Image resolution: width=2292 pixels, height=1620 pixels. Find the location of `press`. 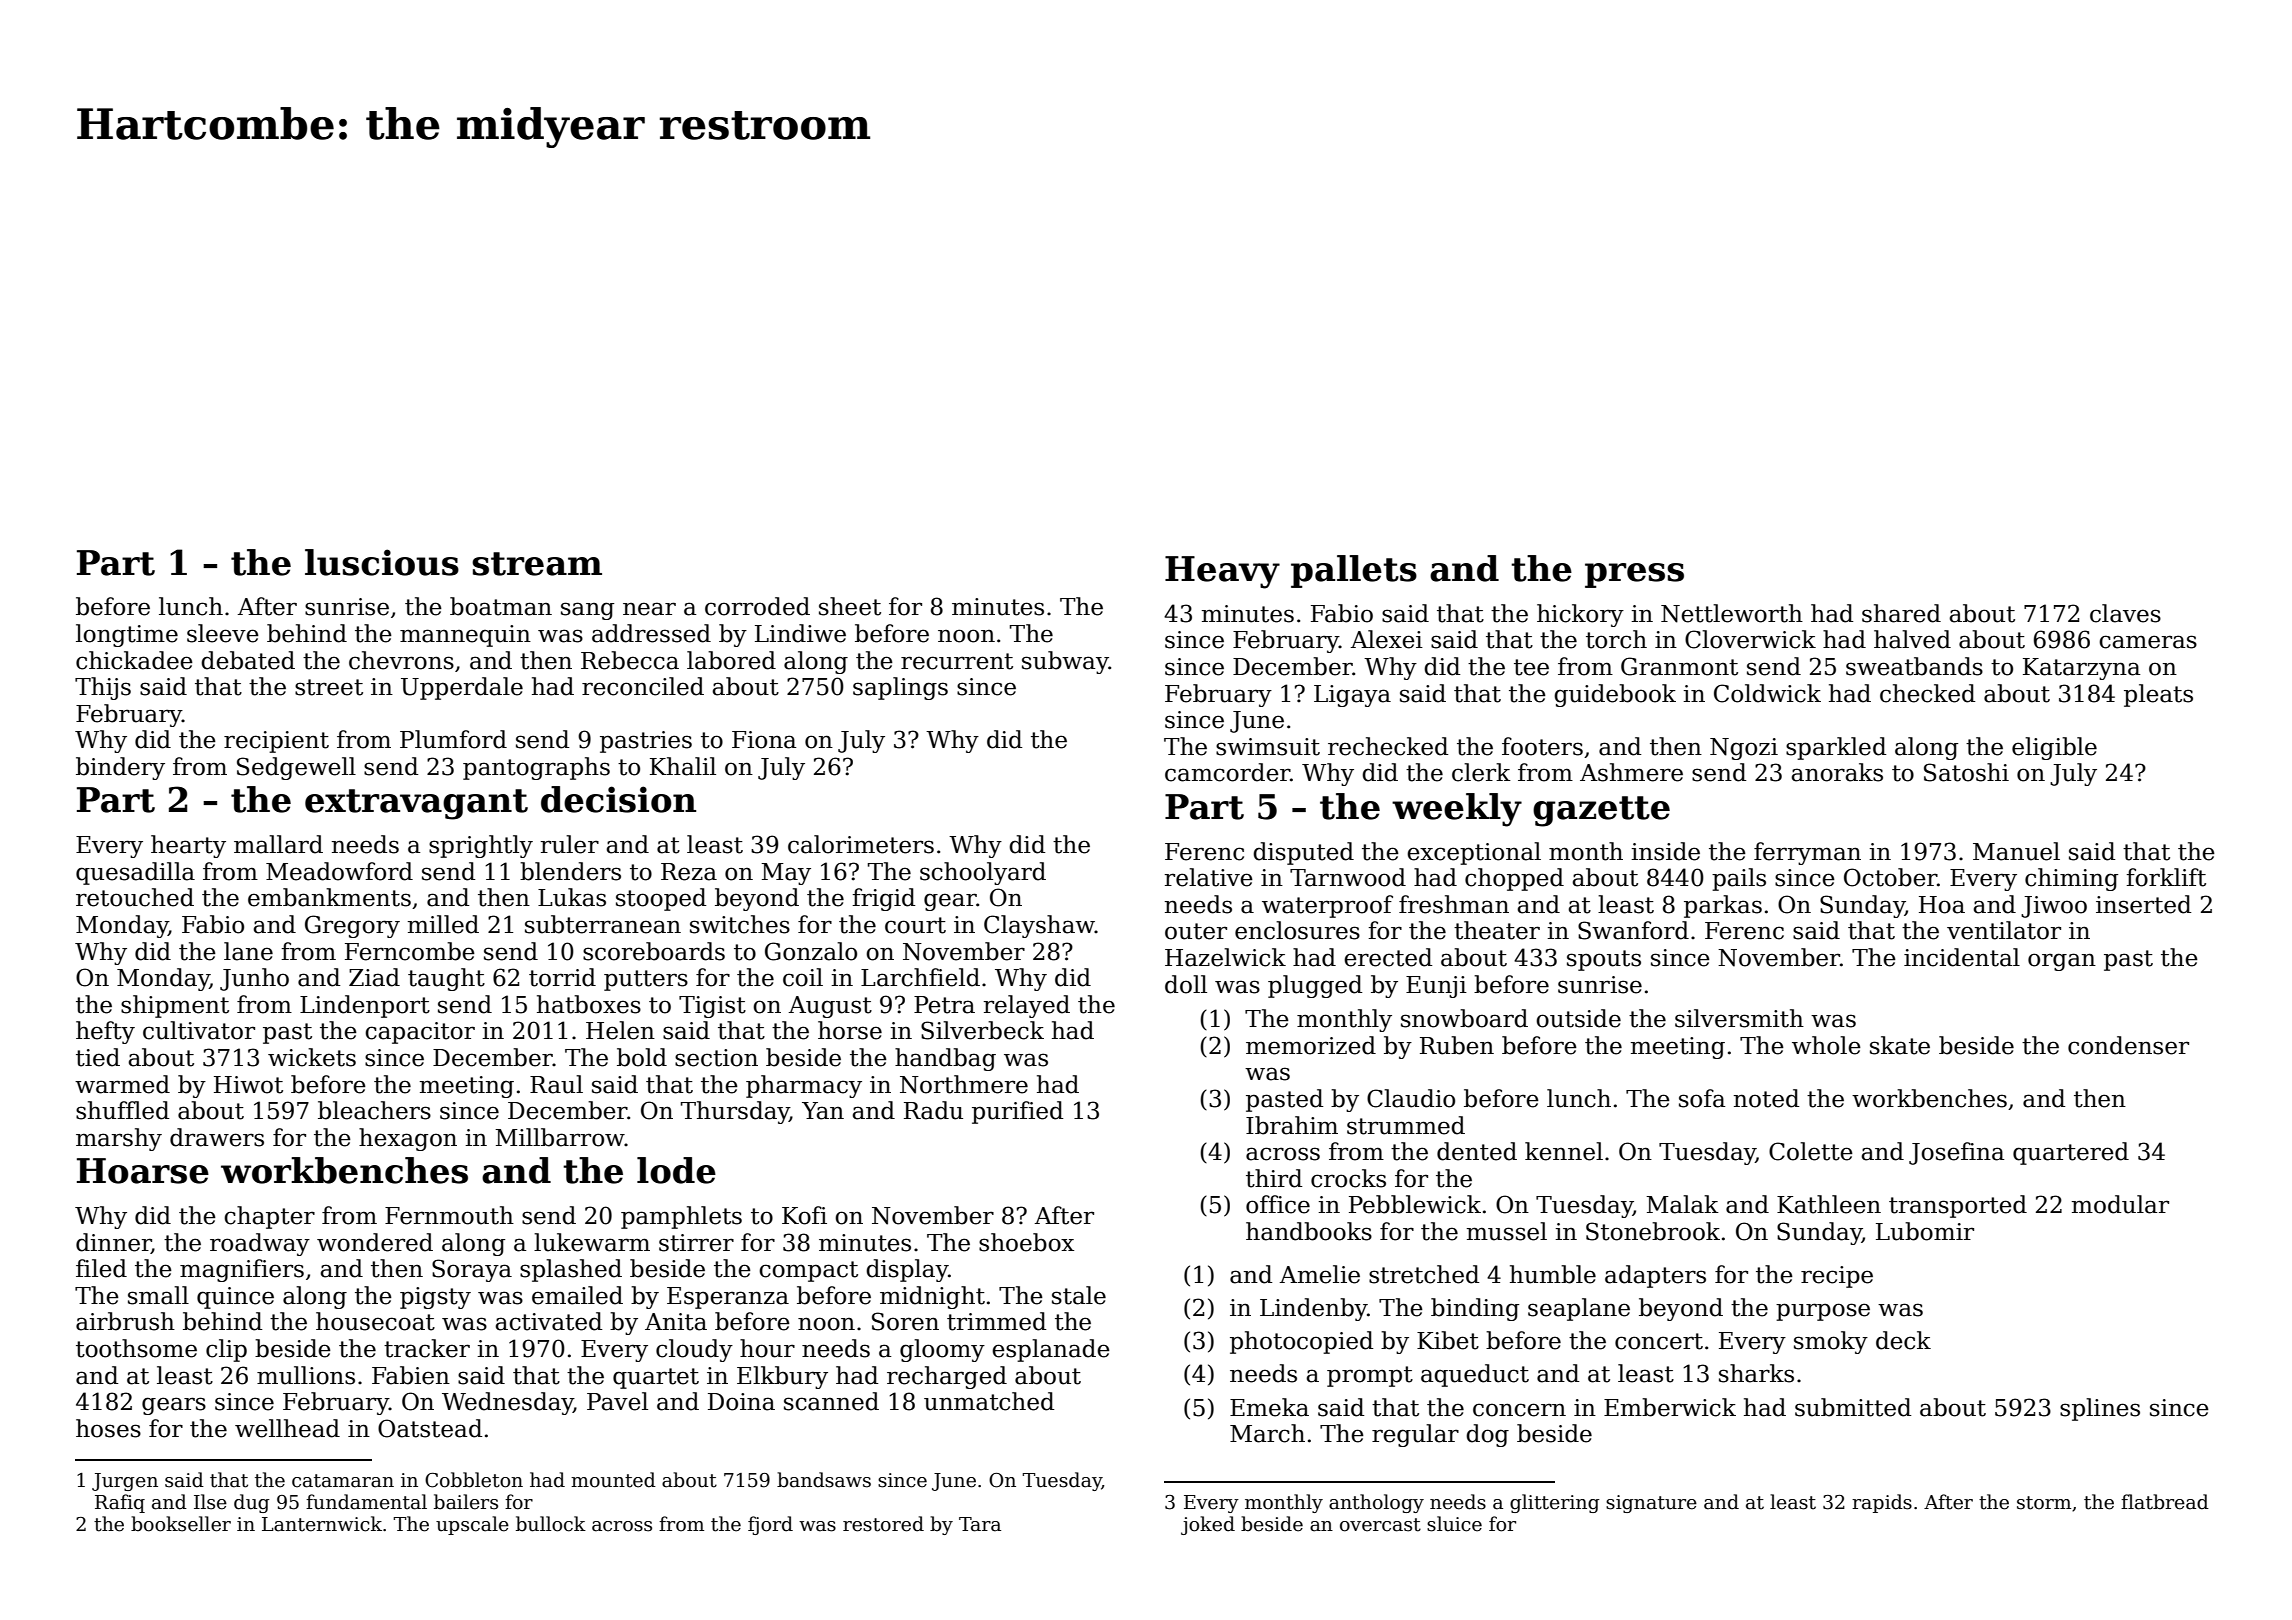

press is located at coordinates (1634, 575).
